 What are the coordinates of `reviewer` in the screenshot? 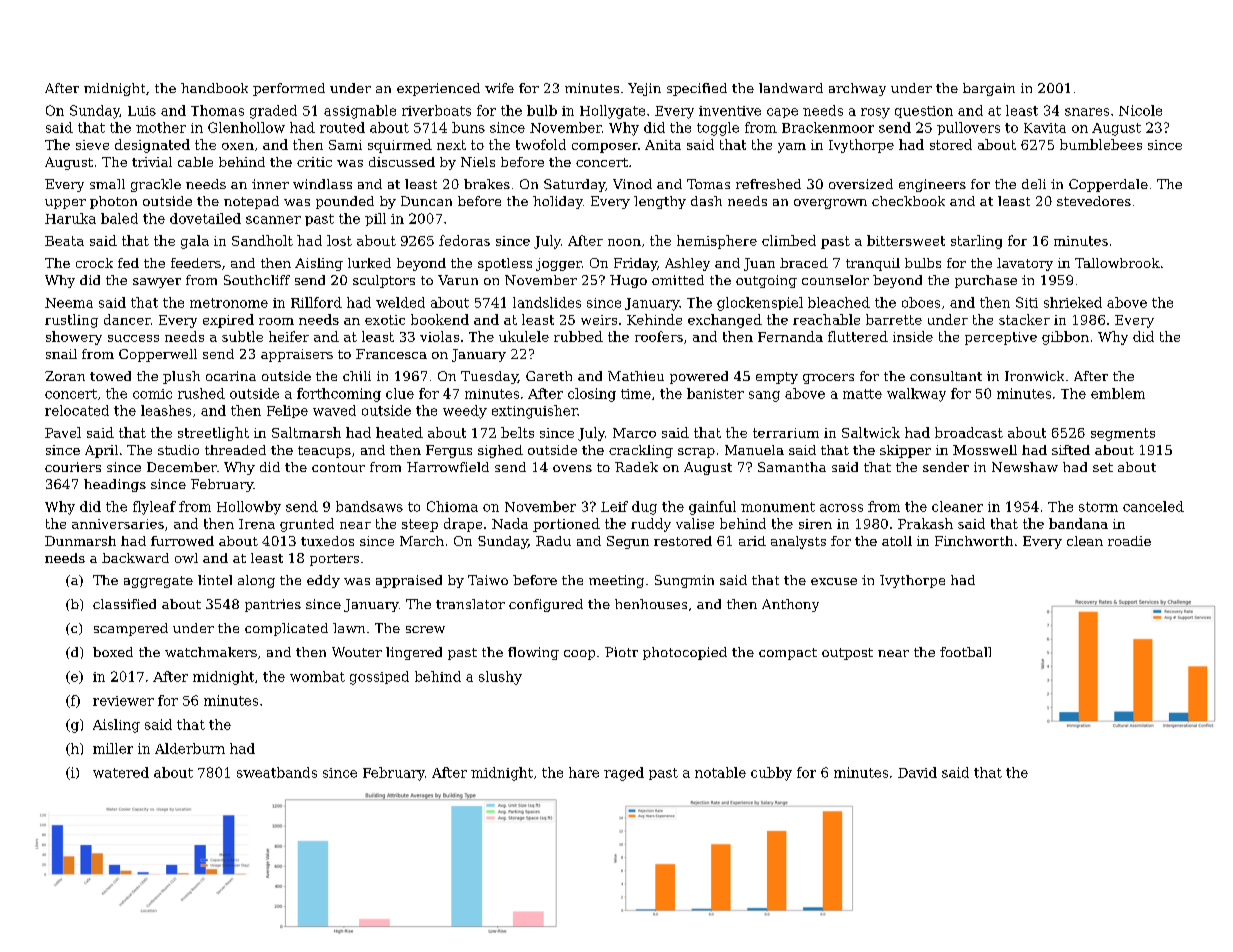 It's located at (123, 701).
